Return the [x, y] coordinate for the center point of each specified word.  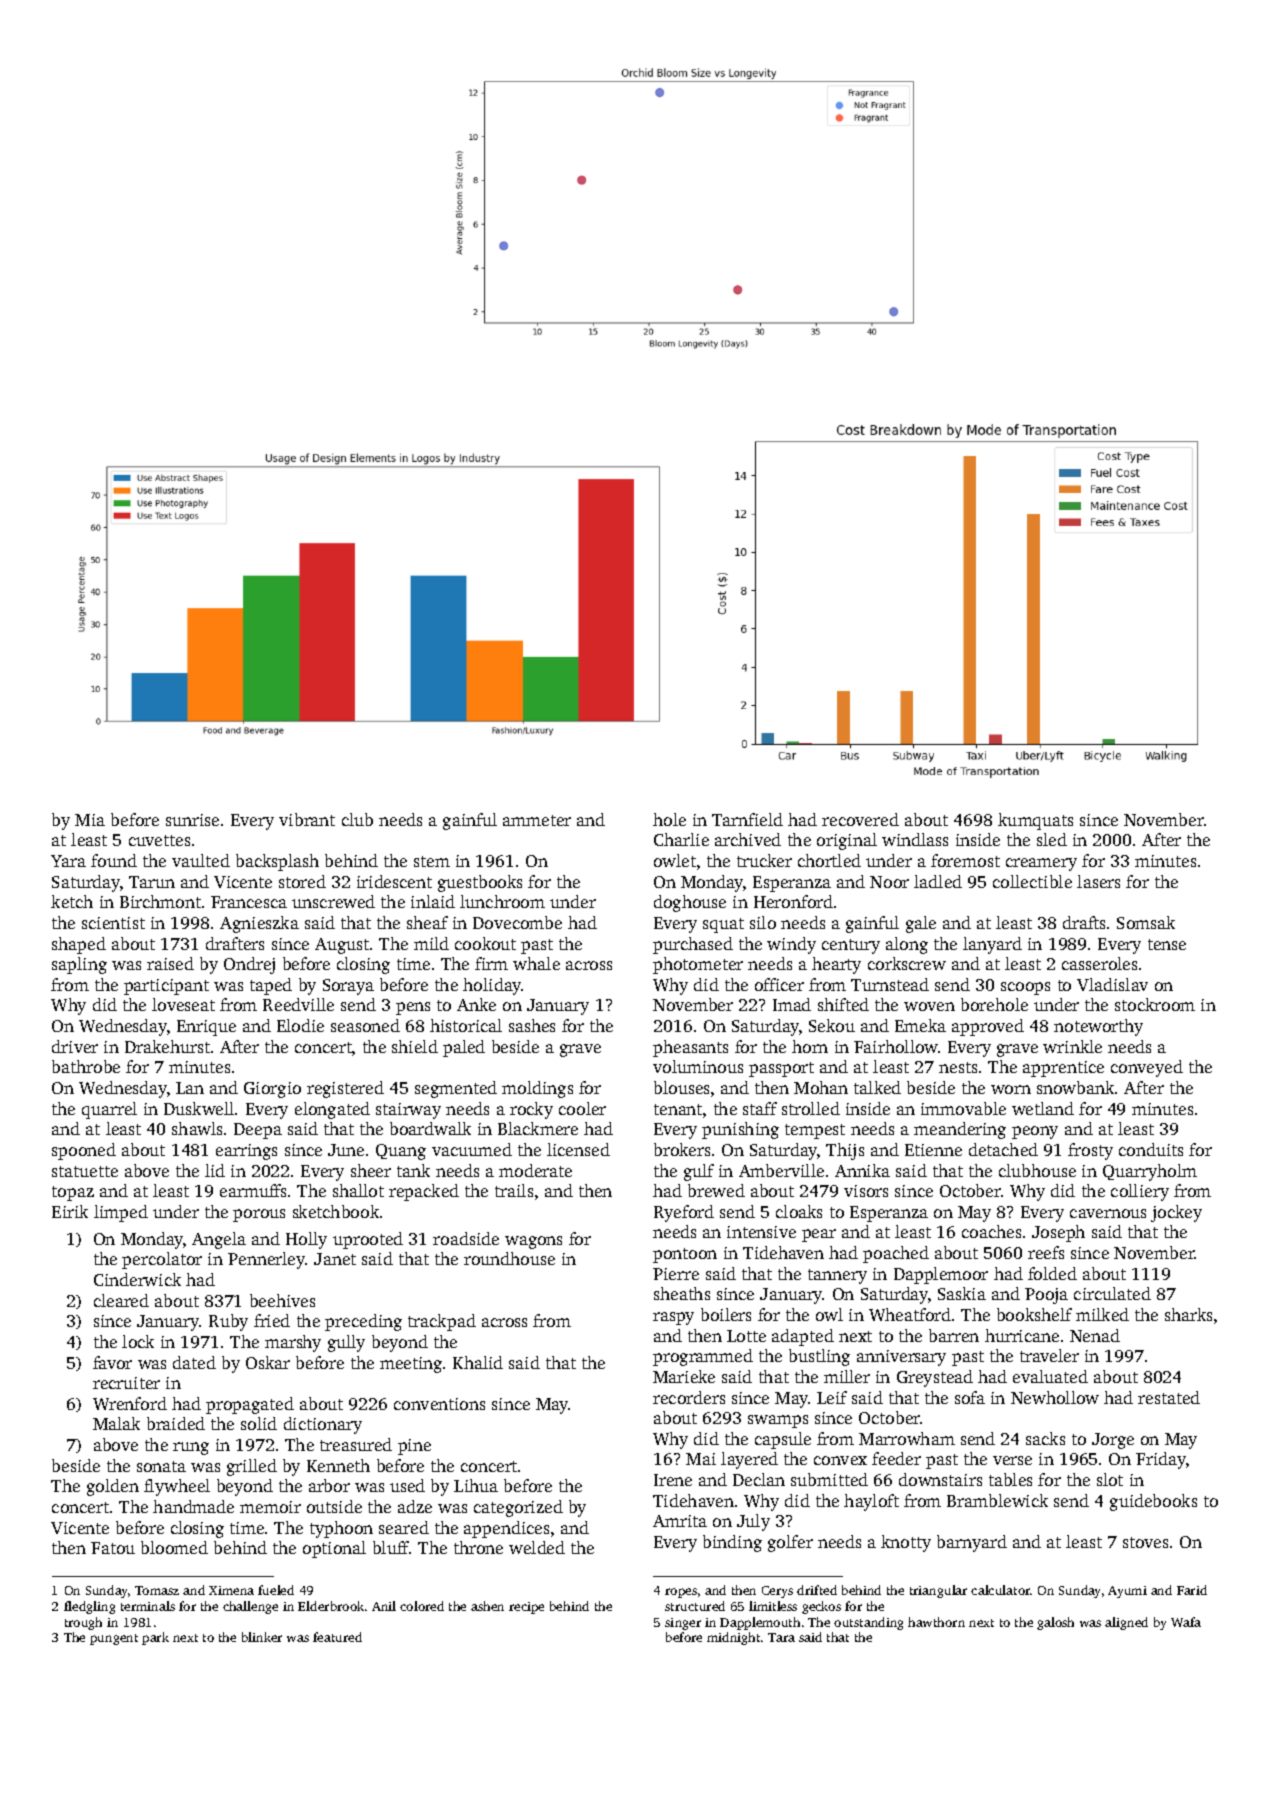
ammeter [537, 820]
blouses [681, 1087]
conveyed [1147, 1068]
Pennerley [267, 1260]
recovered [860, 819]
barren [954, 1335]
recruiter [126, 1383]
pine [414, 1447]
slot [1110, 1479]
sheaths [682, 1293]
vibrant [307, 819]
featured [337, 1637]
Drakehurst [167, 1046]
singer [683, 1624]
